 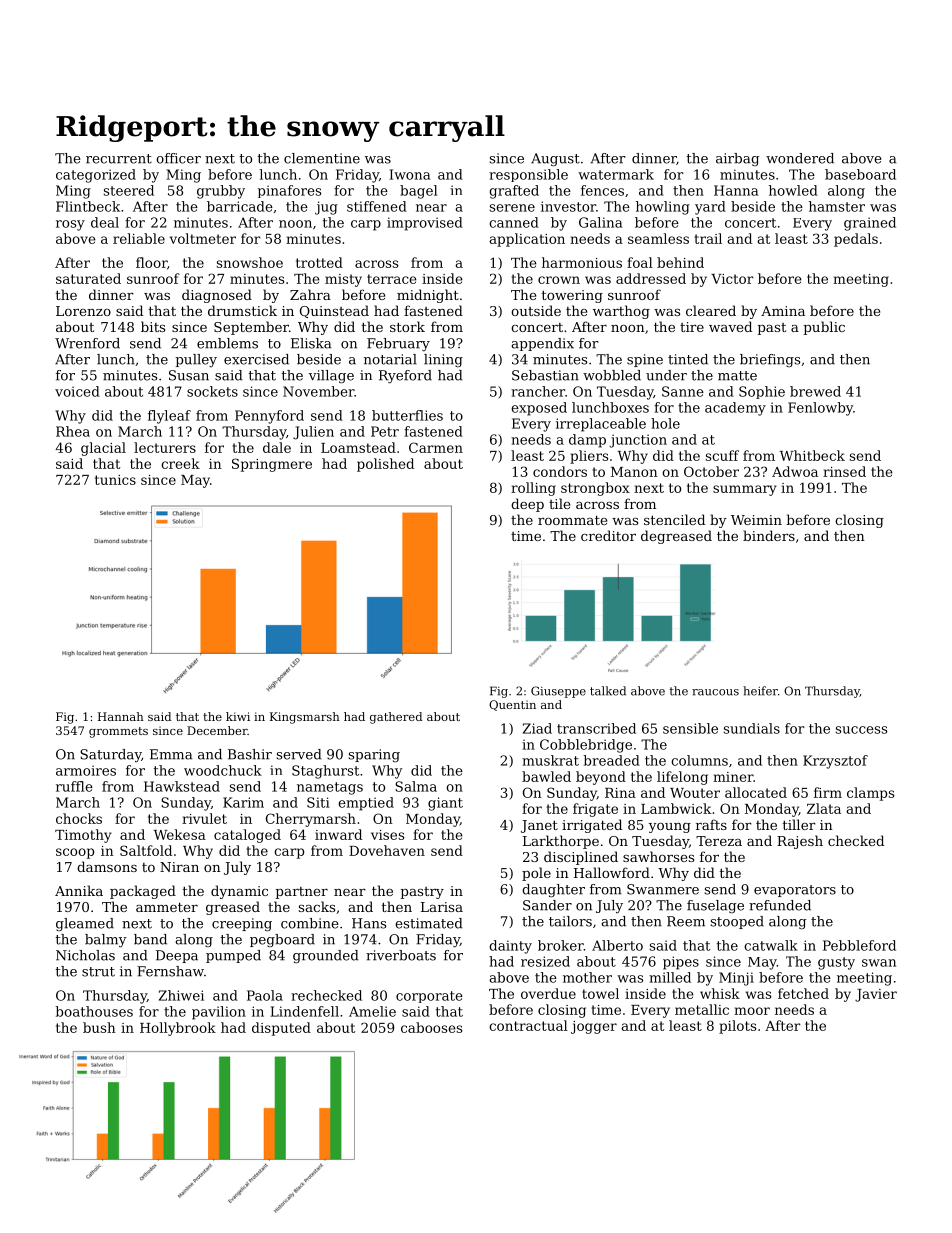 I want to click on kiwi, so click(x=238, y=716).
